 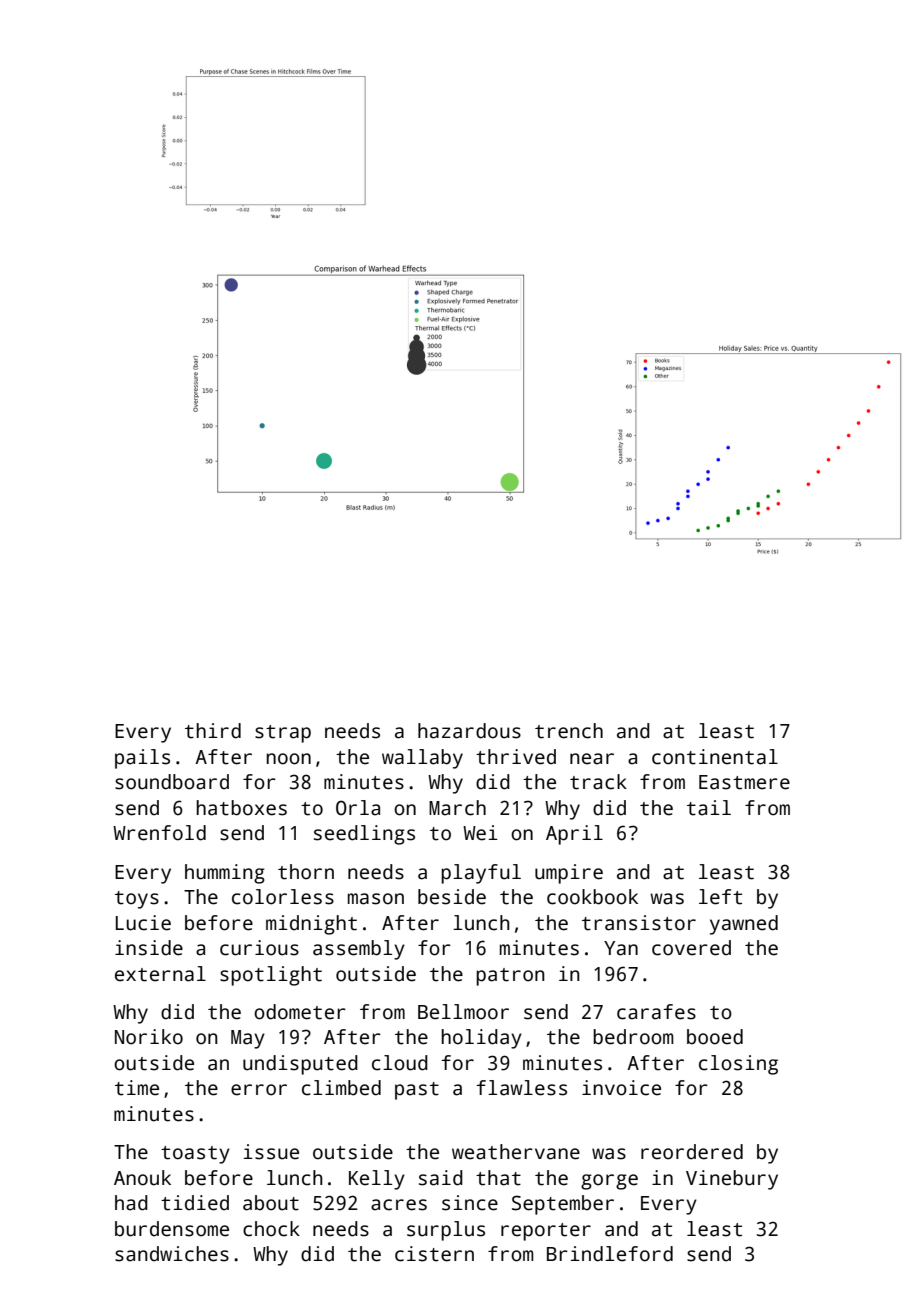 I want to click on had, so click(x=131, y=1203).
